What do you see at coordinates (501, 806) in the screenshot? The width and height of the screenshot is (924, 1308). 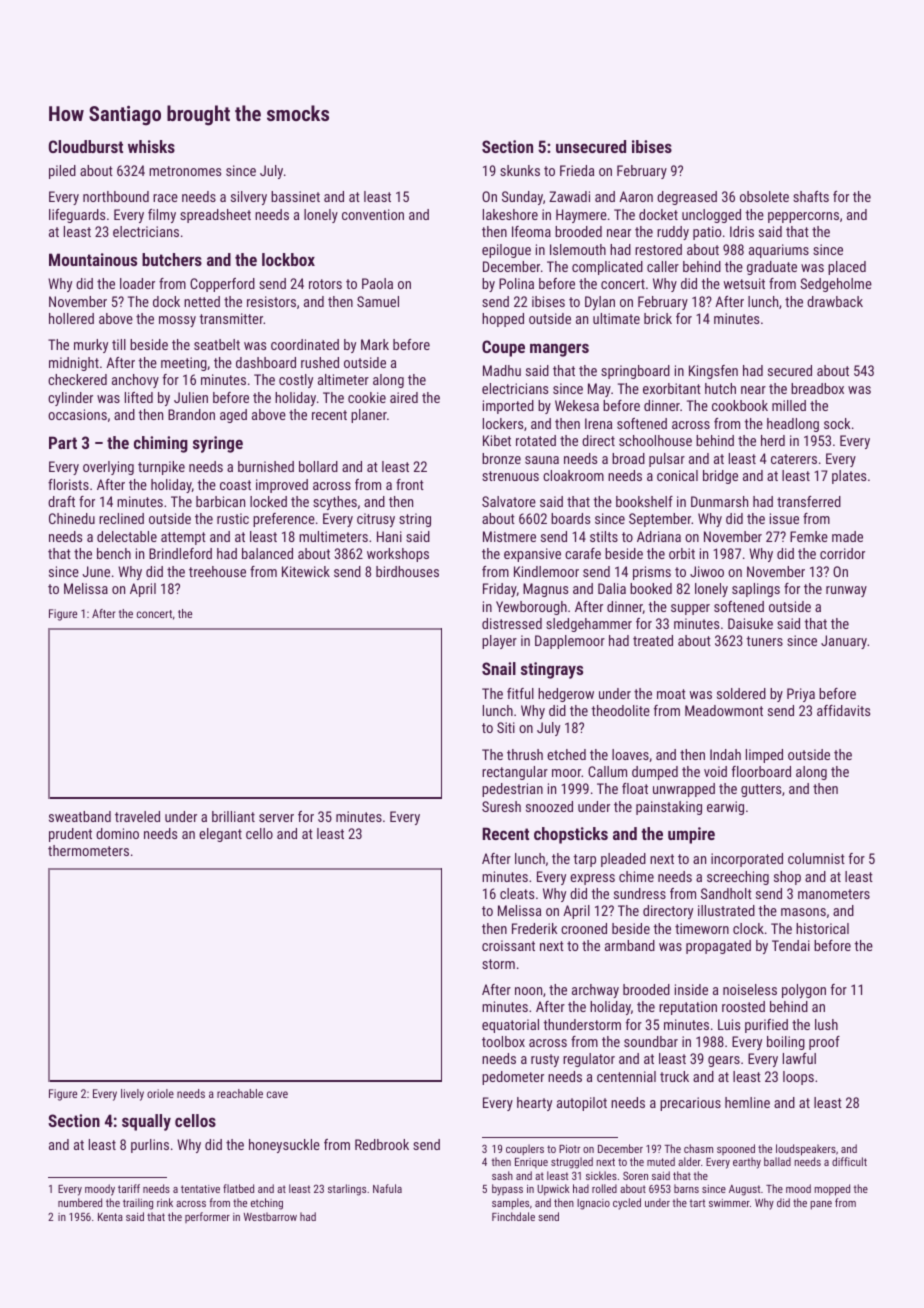 I see `Suresh` at bounding box center [501, 806].
